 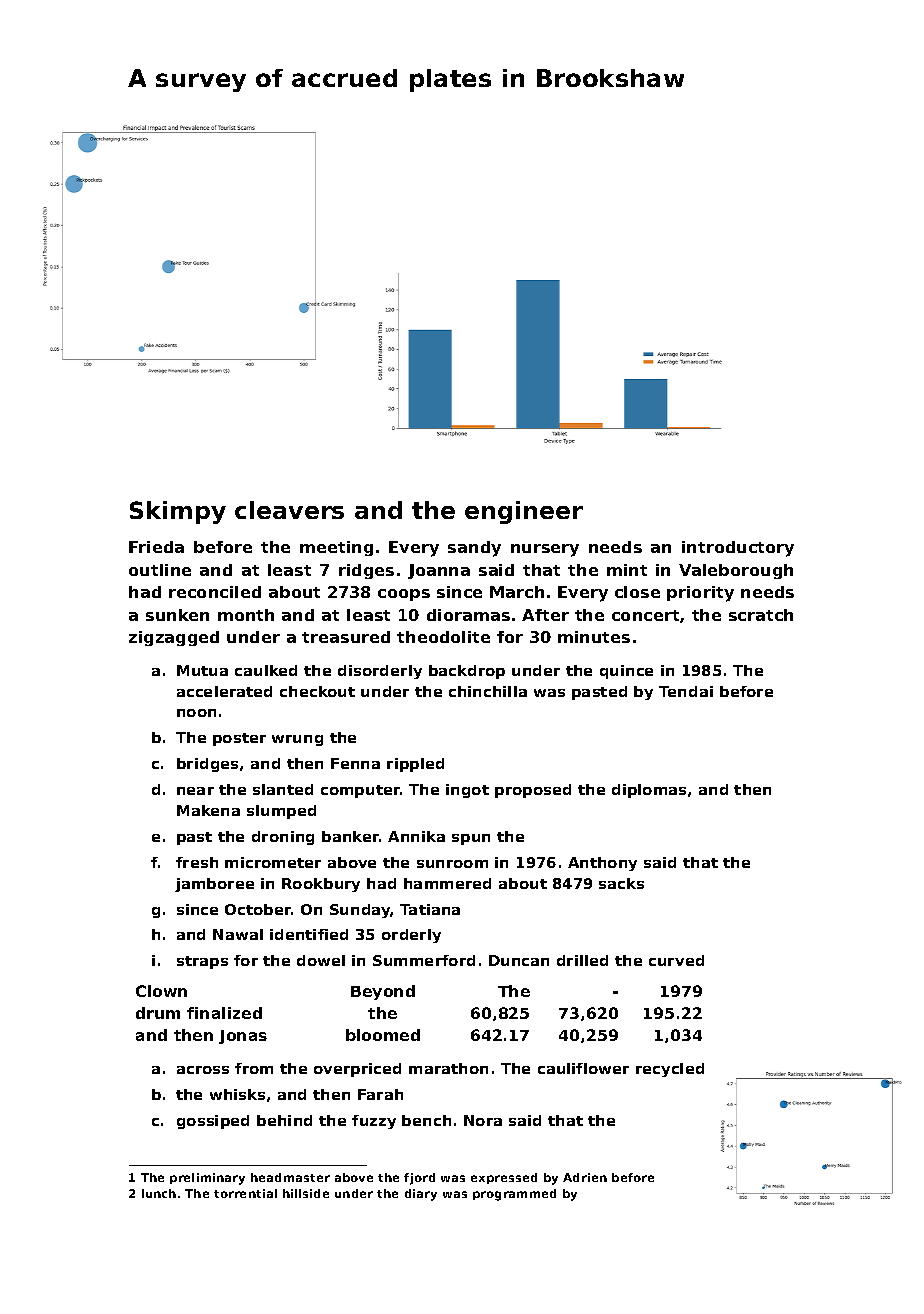 What do you see at coordinates (196, 713) in the screenshot?
I see `noon` at bounding box center [196, 713].
